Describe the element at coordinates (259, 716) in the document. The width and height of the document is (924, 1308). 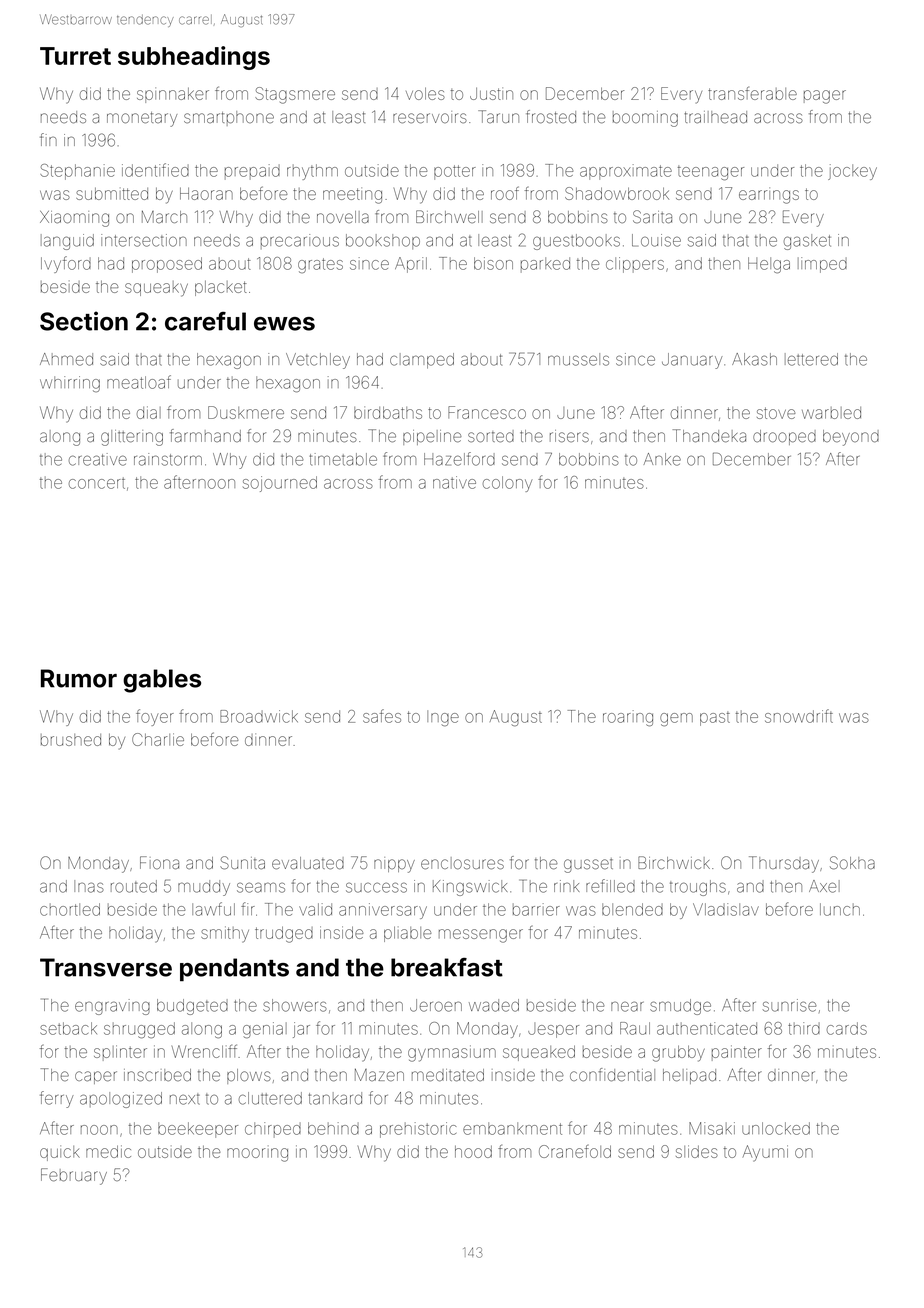
I see `Broadwick` at that location.
